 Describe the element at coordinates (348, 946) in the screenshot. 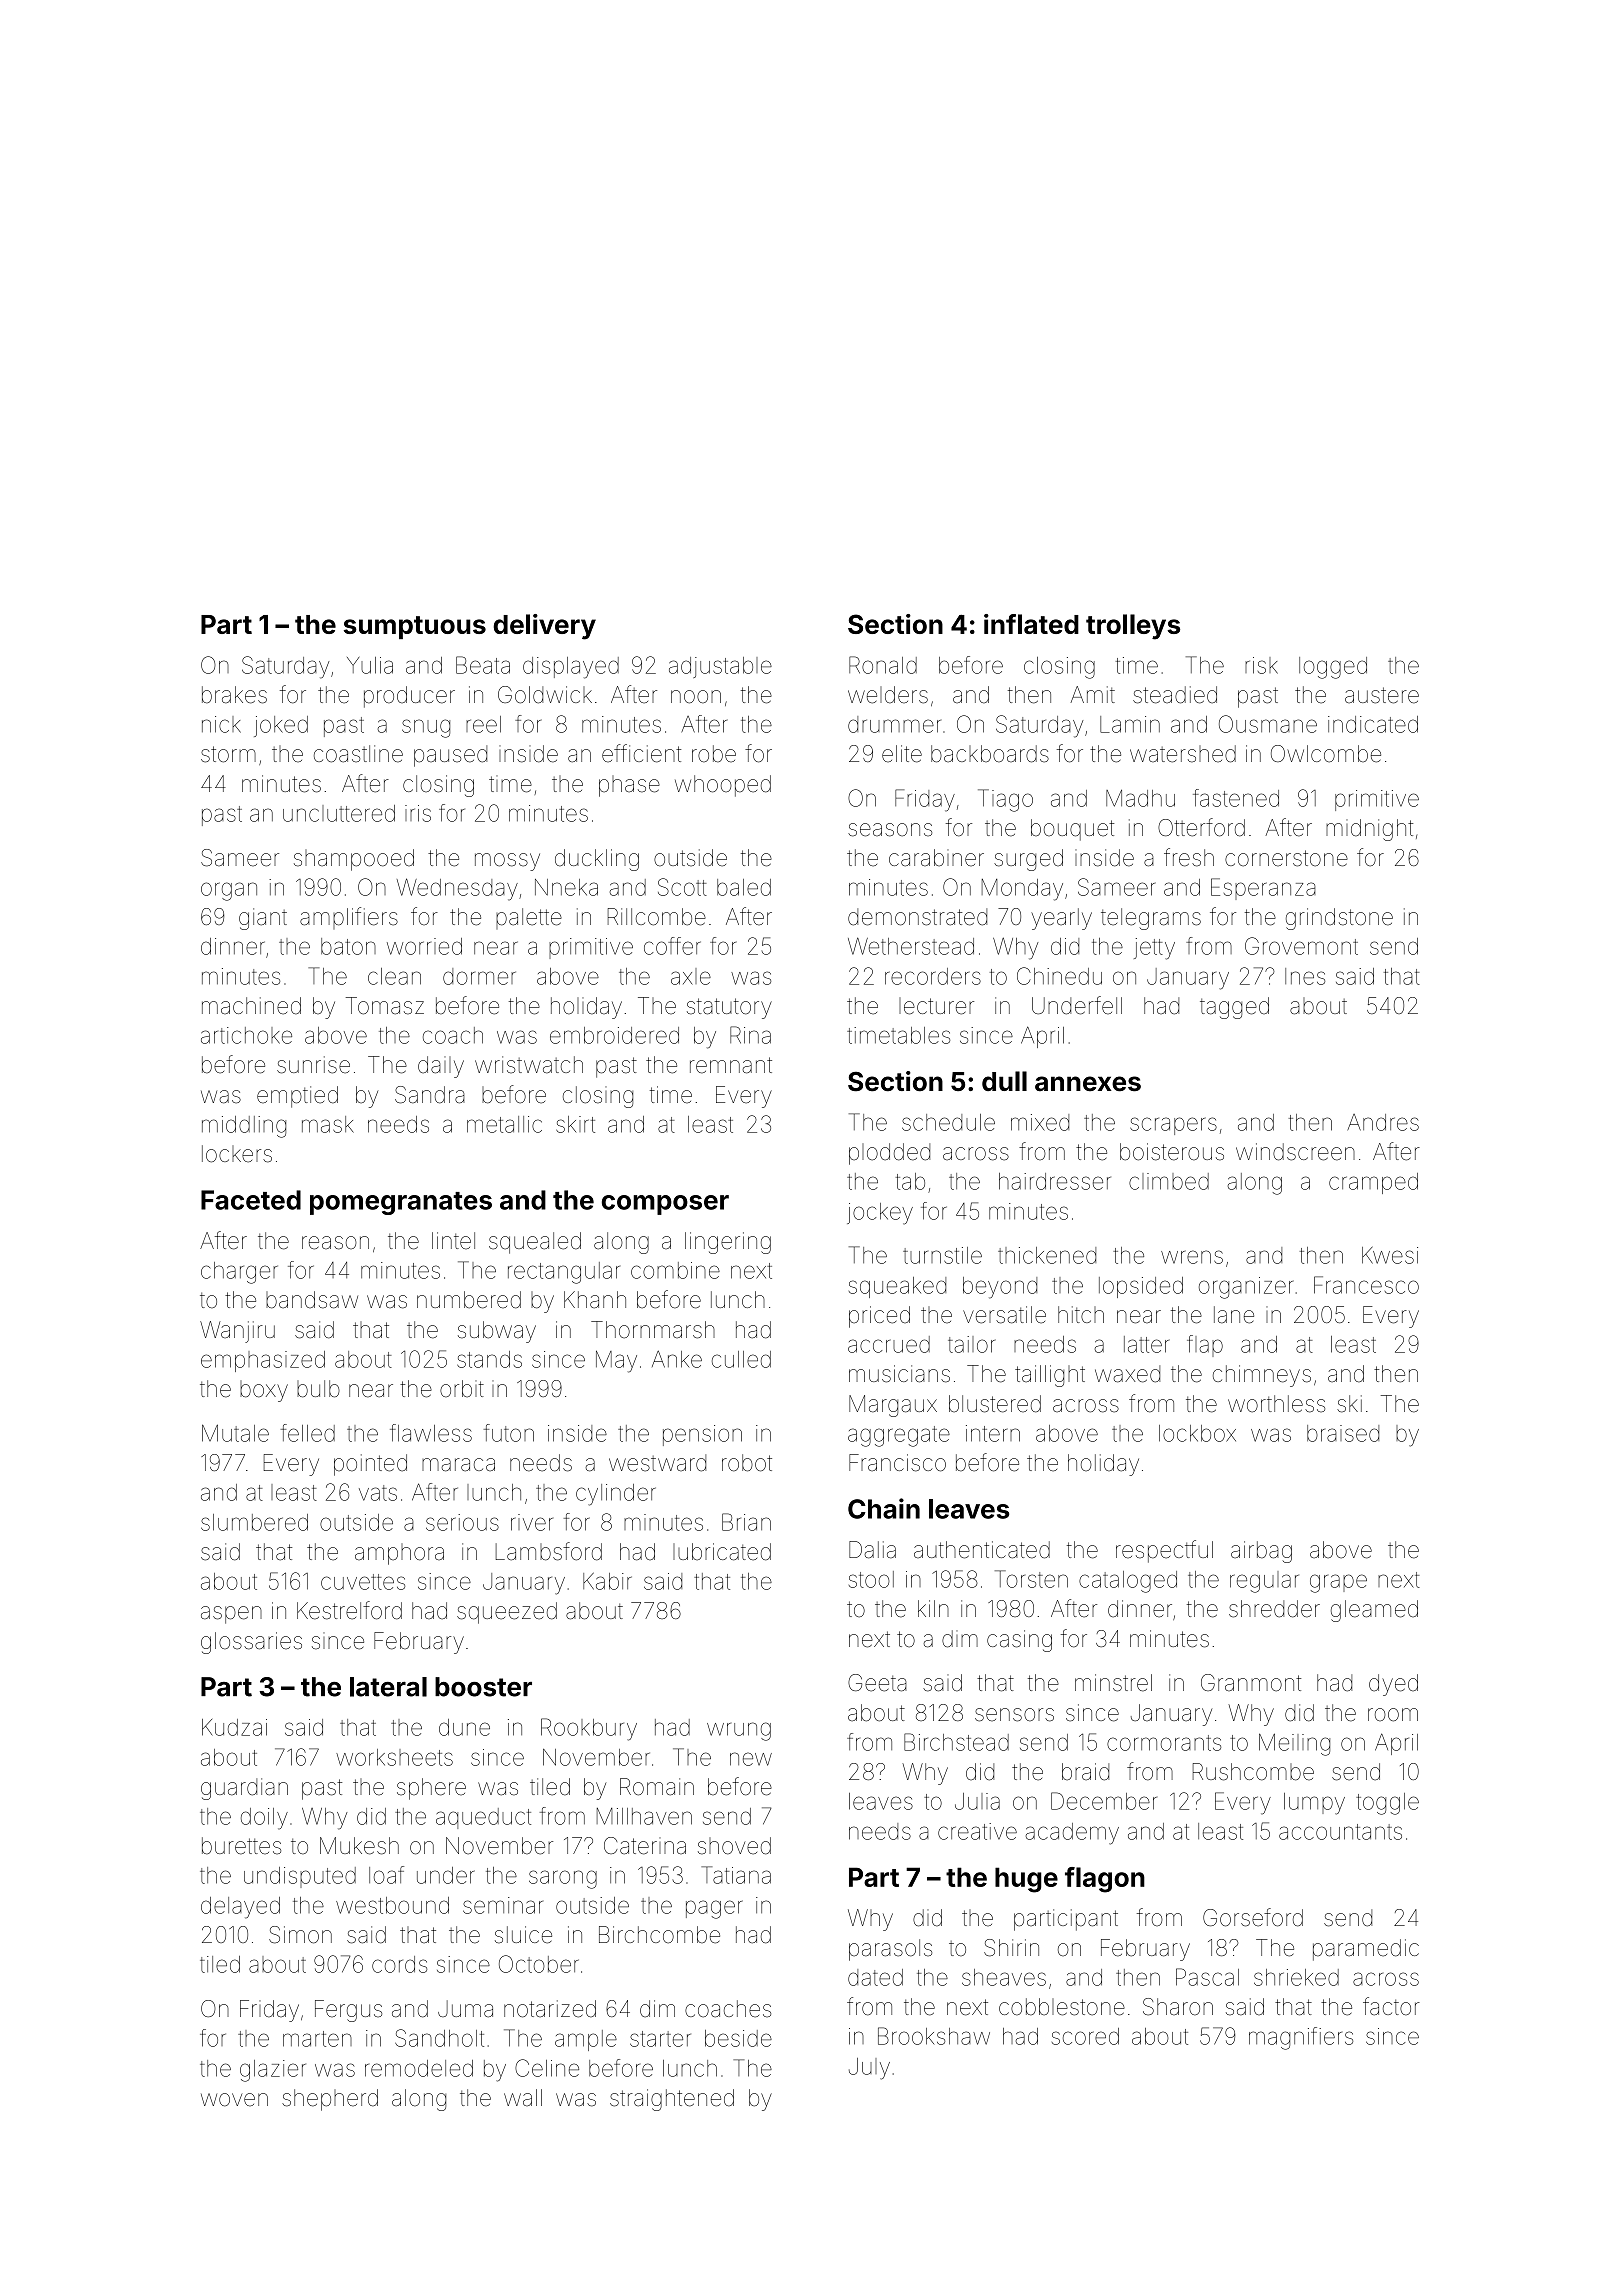

I see `baton` at that location.
